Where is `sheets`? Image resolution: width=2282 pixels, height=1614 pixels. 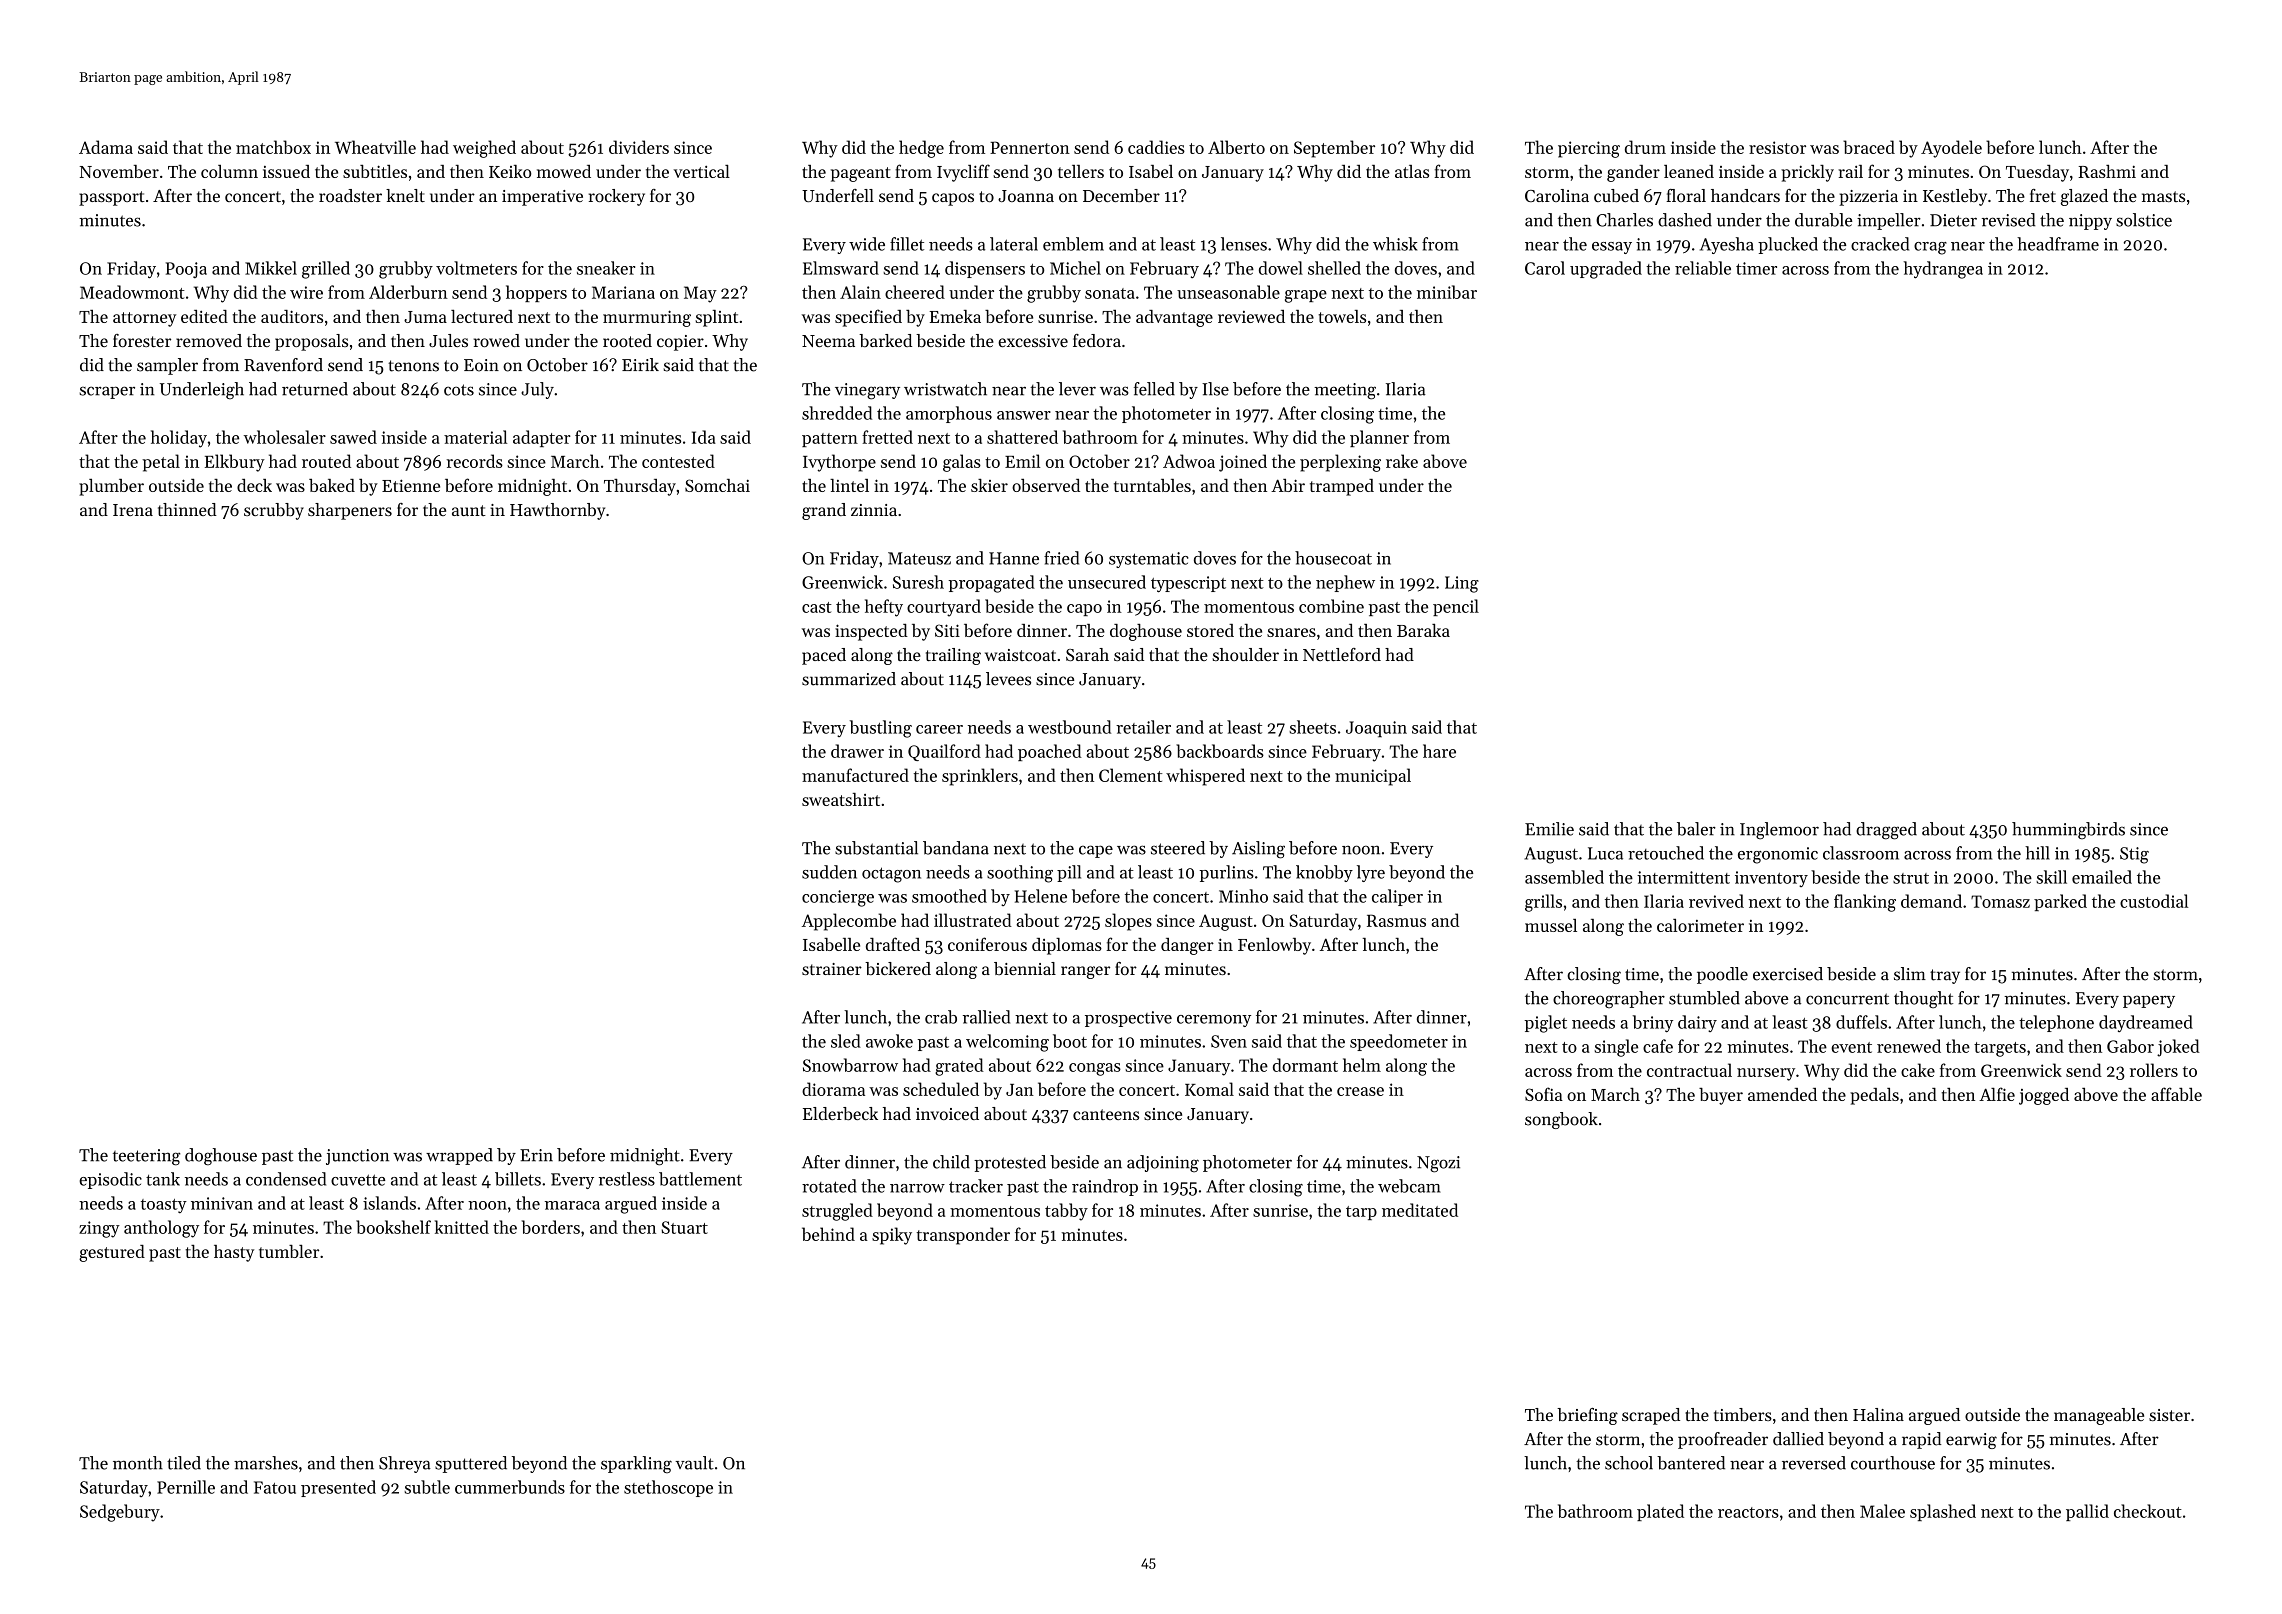 sheets is located at coordinates (1312, 727).
